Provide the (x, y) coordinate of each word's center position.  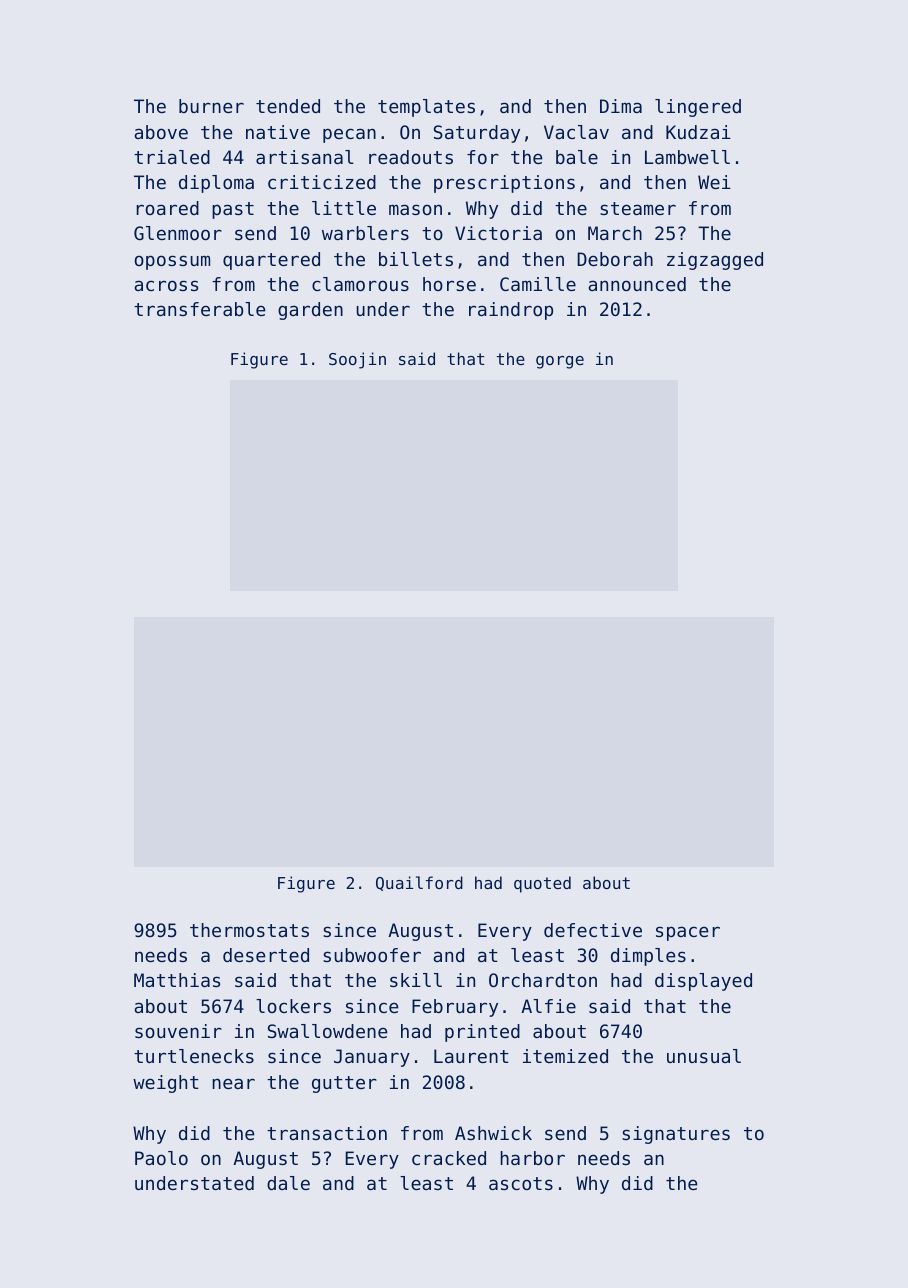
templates (426, 108)
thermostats (249, 930)
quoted (542, 884)
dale (288, 1183)
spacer (688, 933)
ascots (521, 1183)
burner (211, 106)
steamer (638, 208)
